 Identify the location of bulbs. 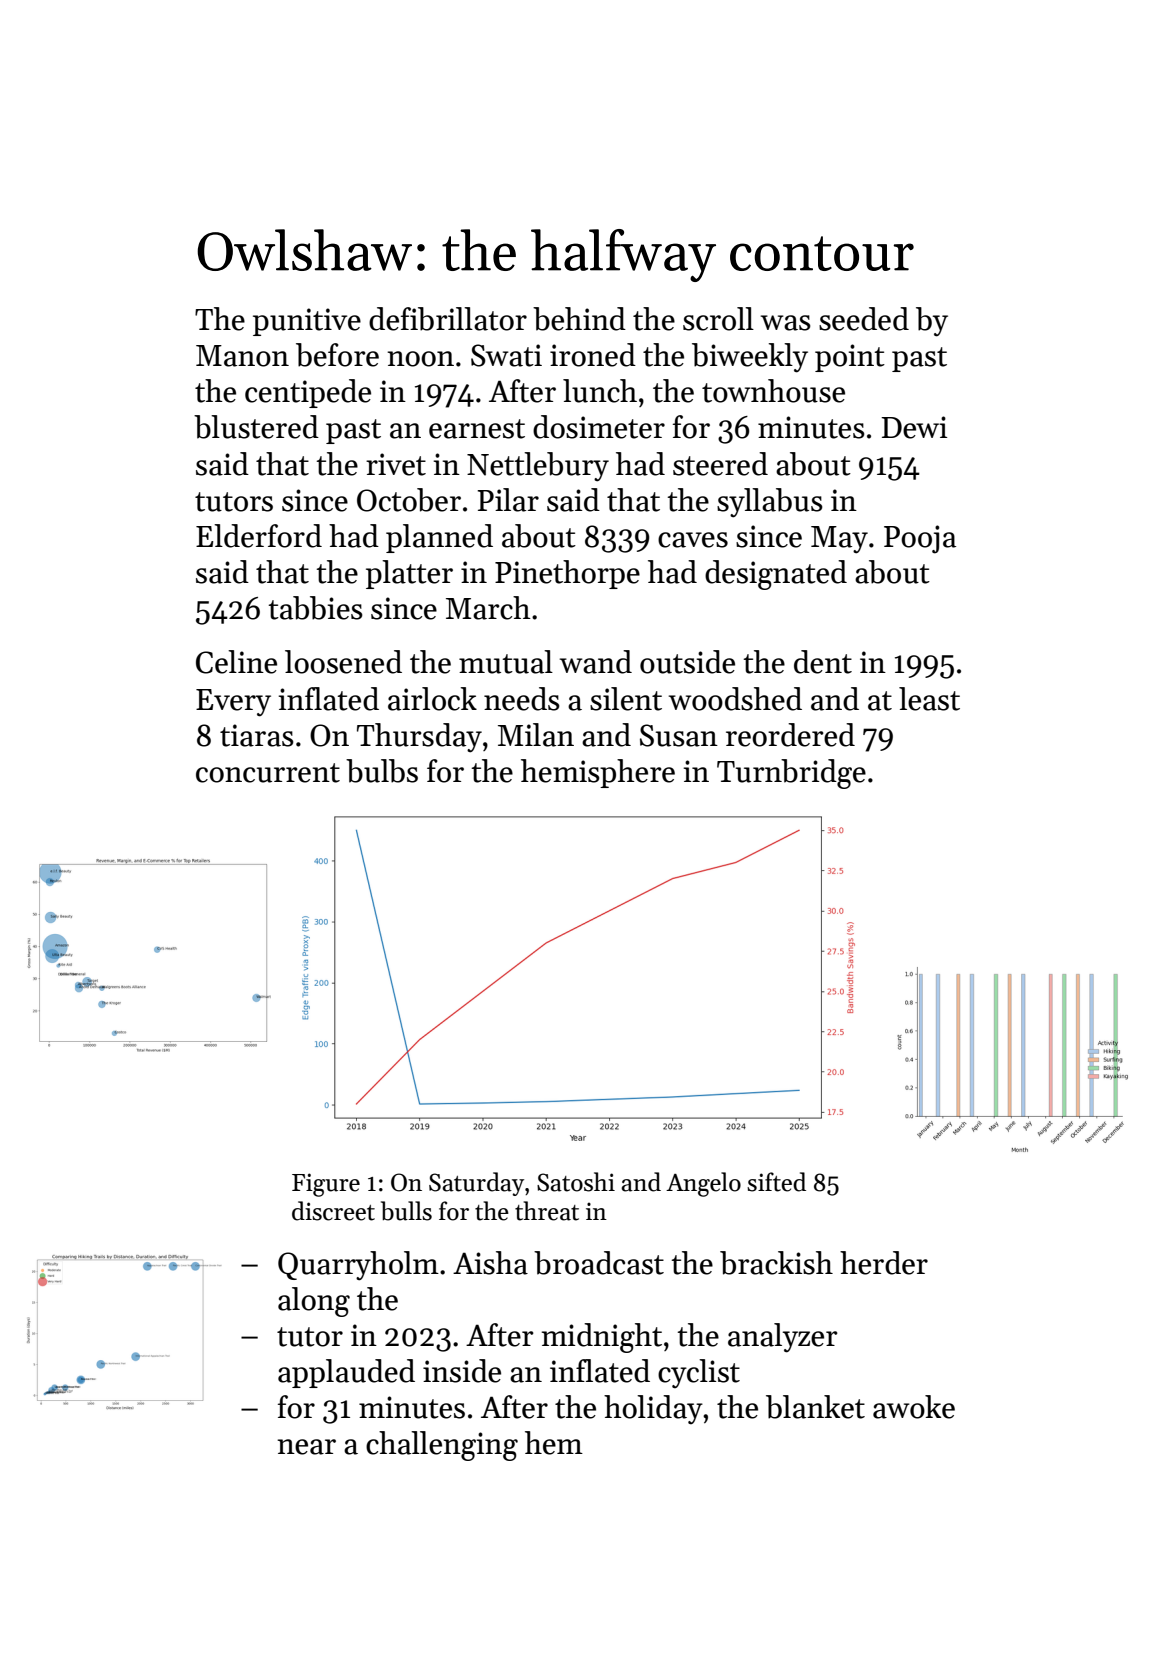
(382, 771).
